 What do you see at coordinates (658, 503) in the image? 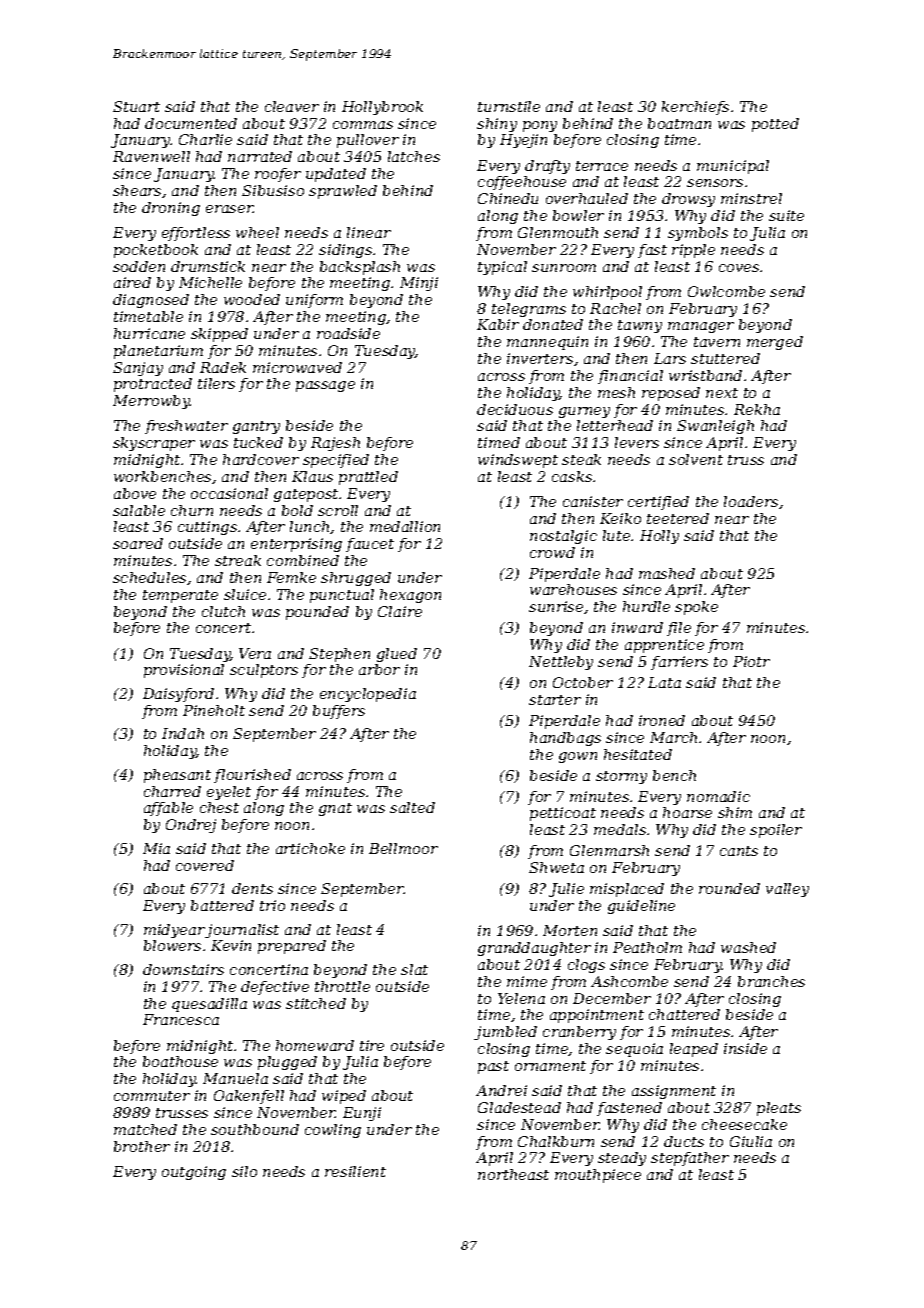
I see `certified` at bounding box center [658, 503].
